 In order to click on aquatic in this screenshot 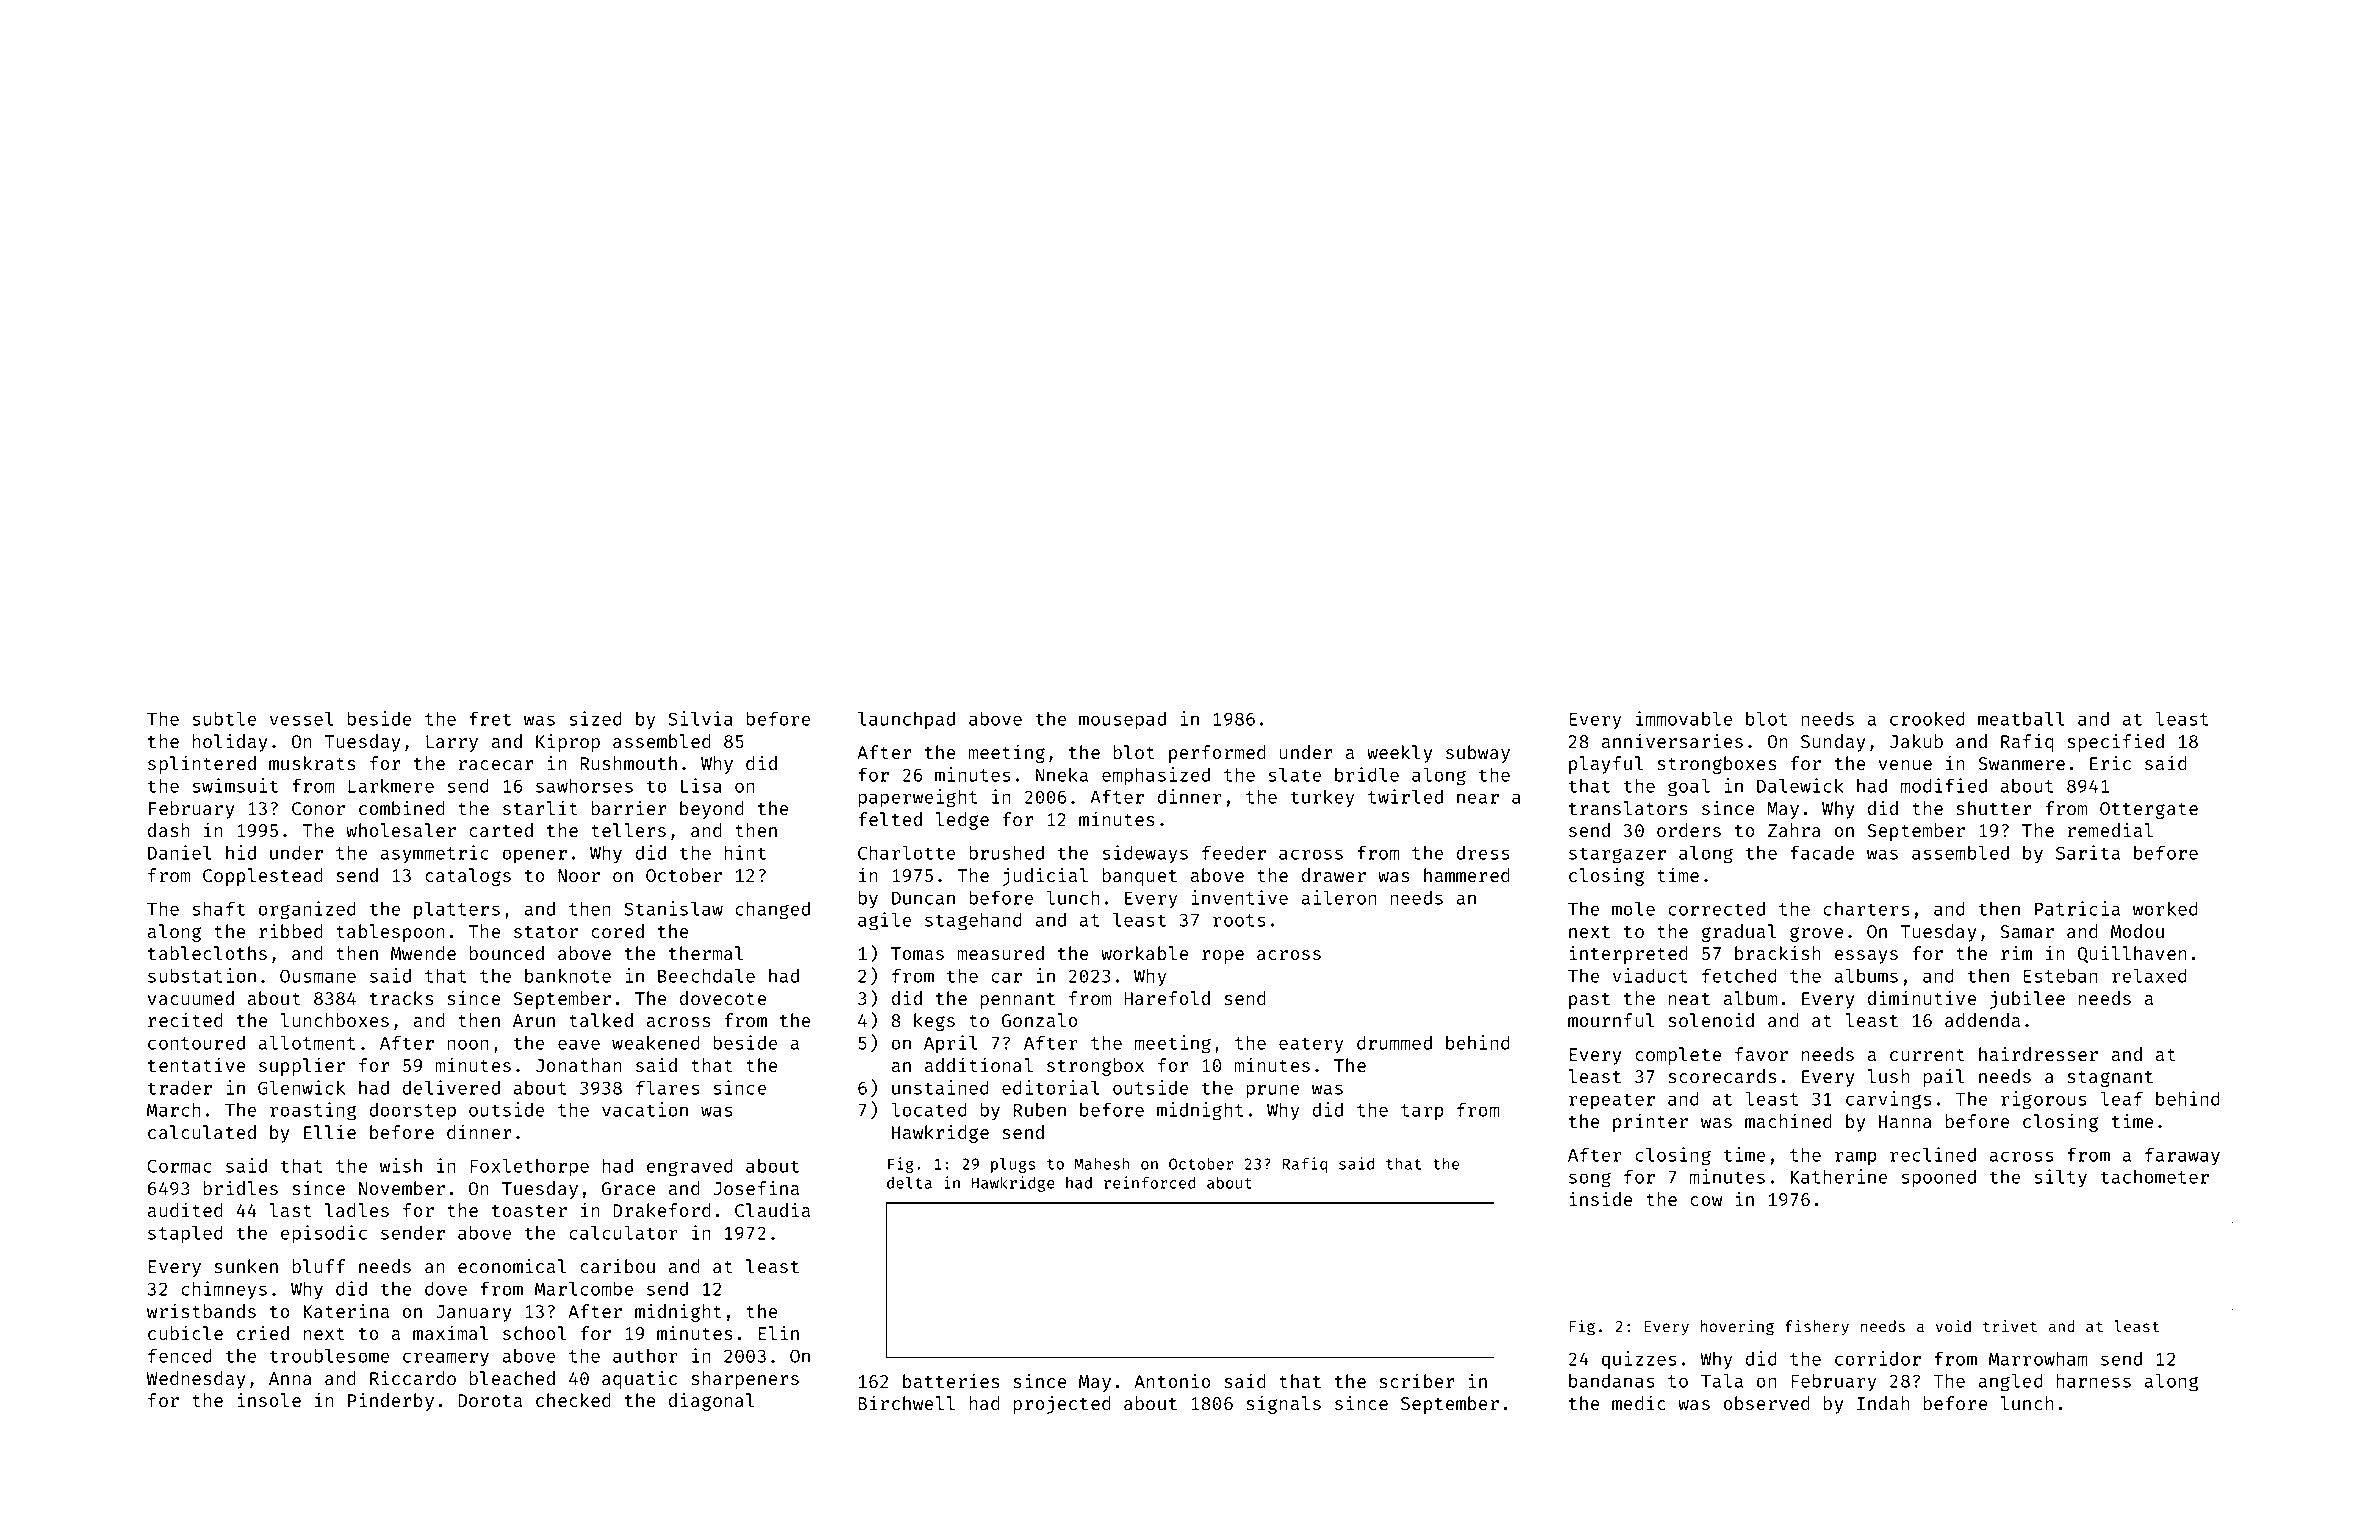, I will do `click(639, 1380)`.
